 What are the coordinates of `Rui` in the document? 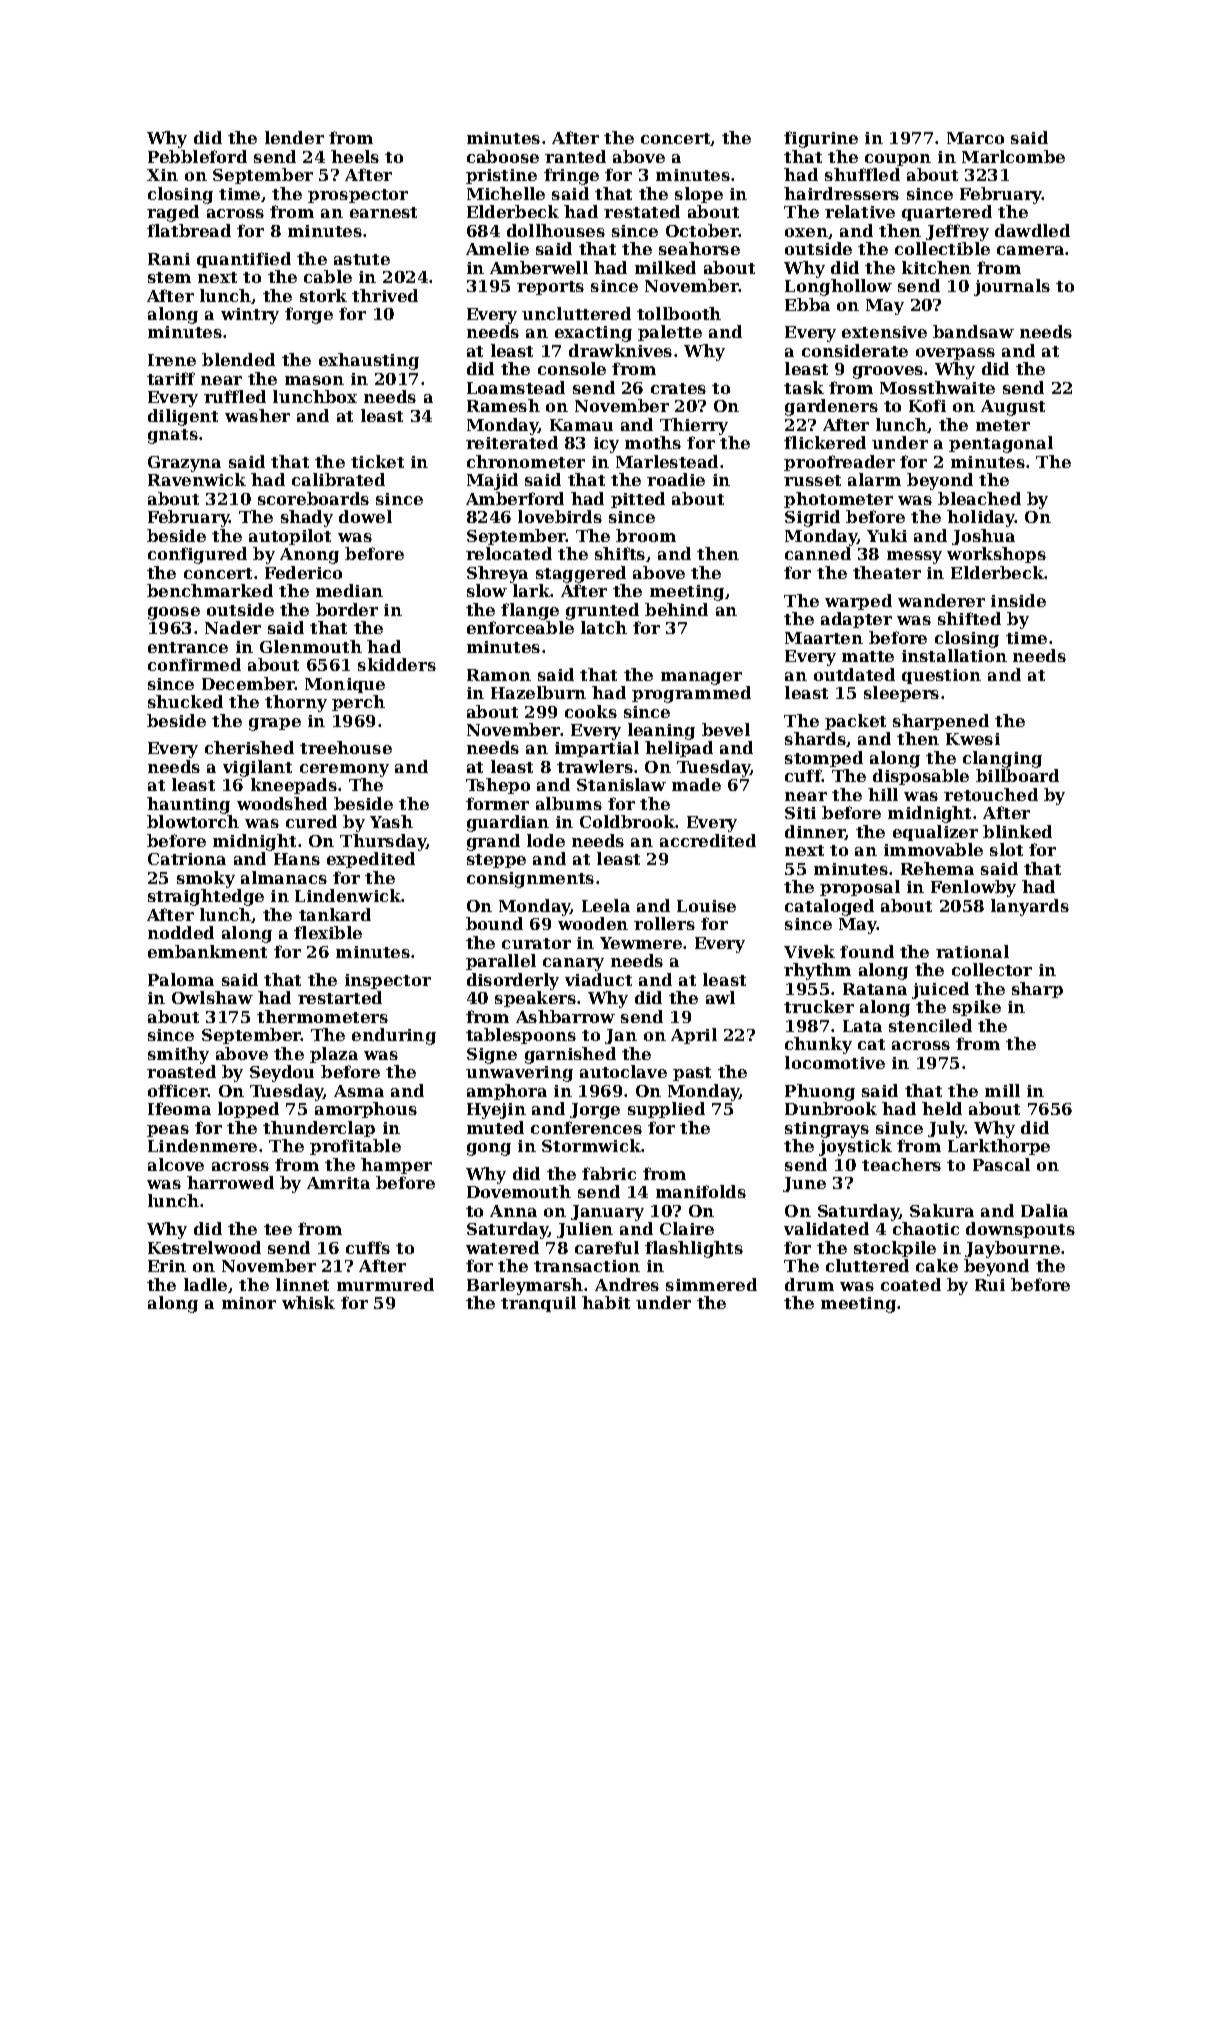 It's located at (990, 1285).
